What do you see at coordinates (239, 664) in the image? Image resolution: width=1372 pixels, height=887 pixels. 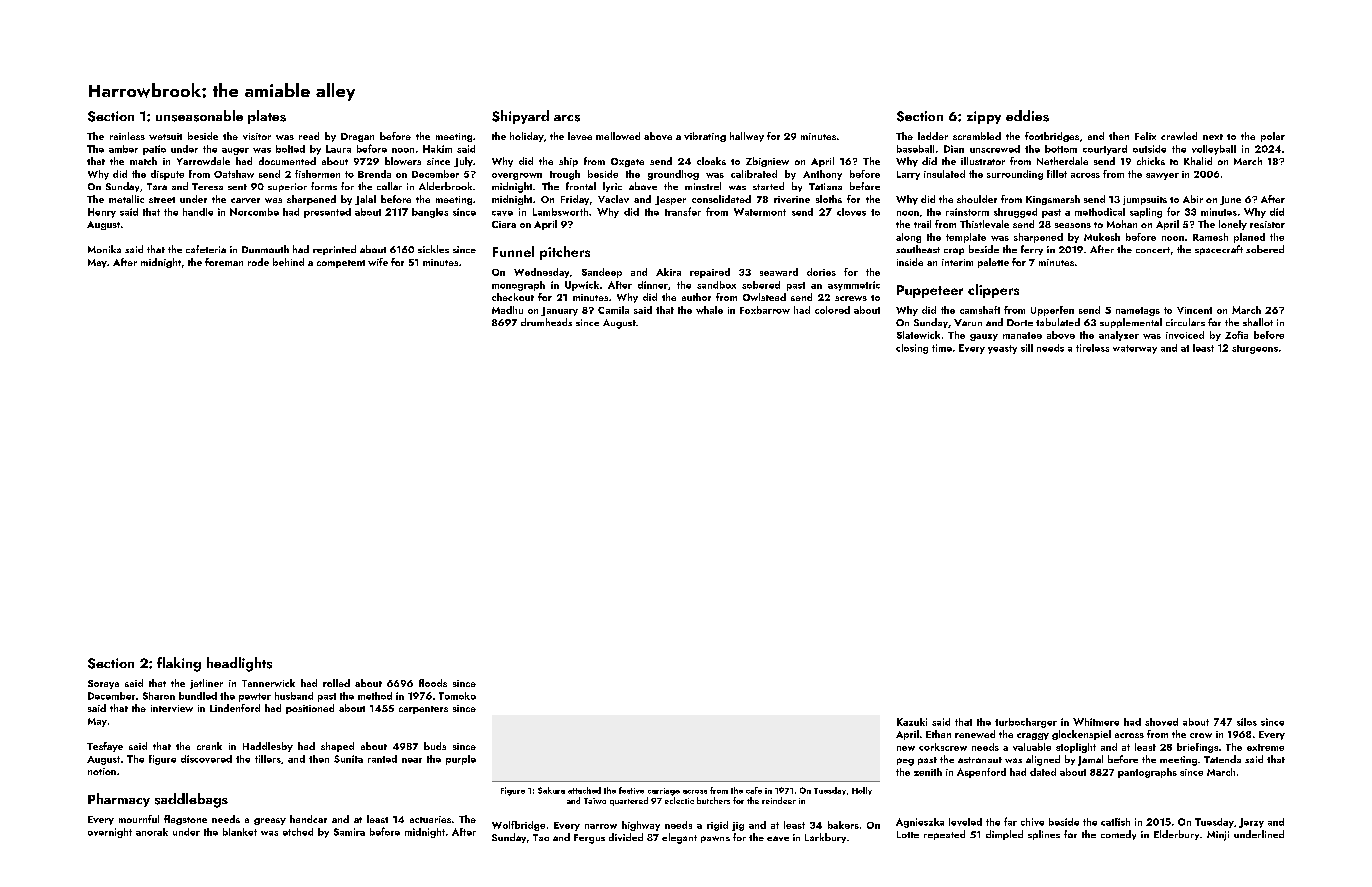 I see `headlights` at bounding box center [239, 664].
